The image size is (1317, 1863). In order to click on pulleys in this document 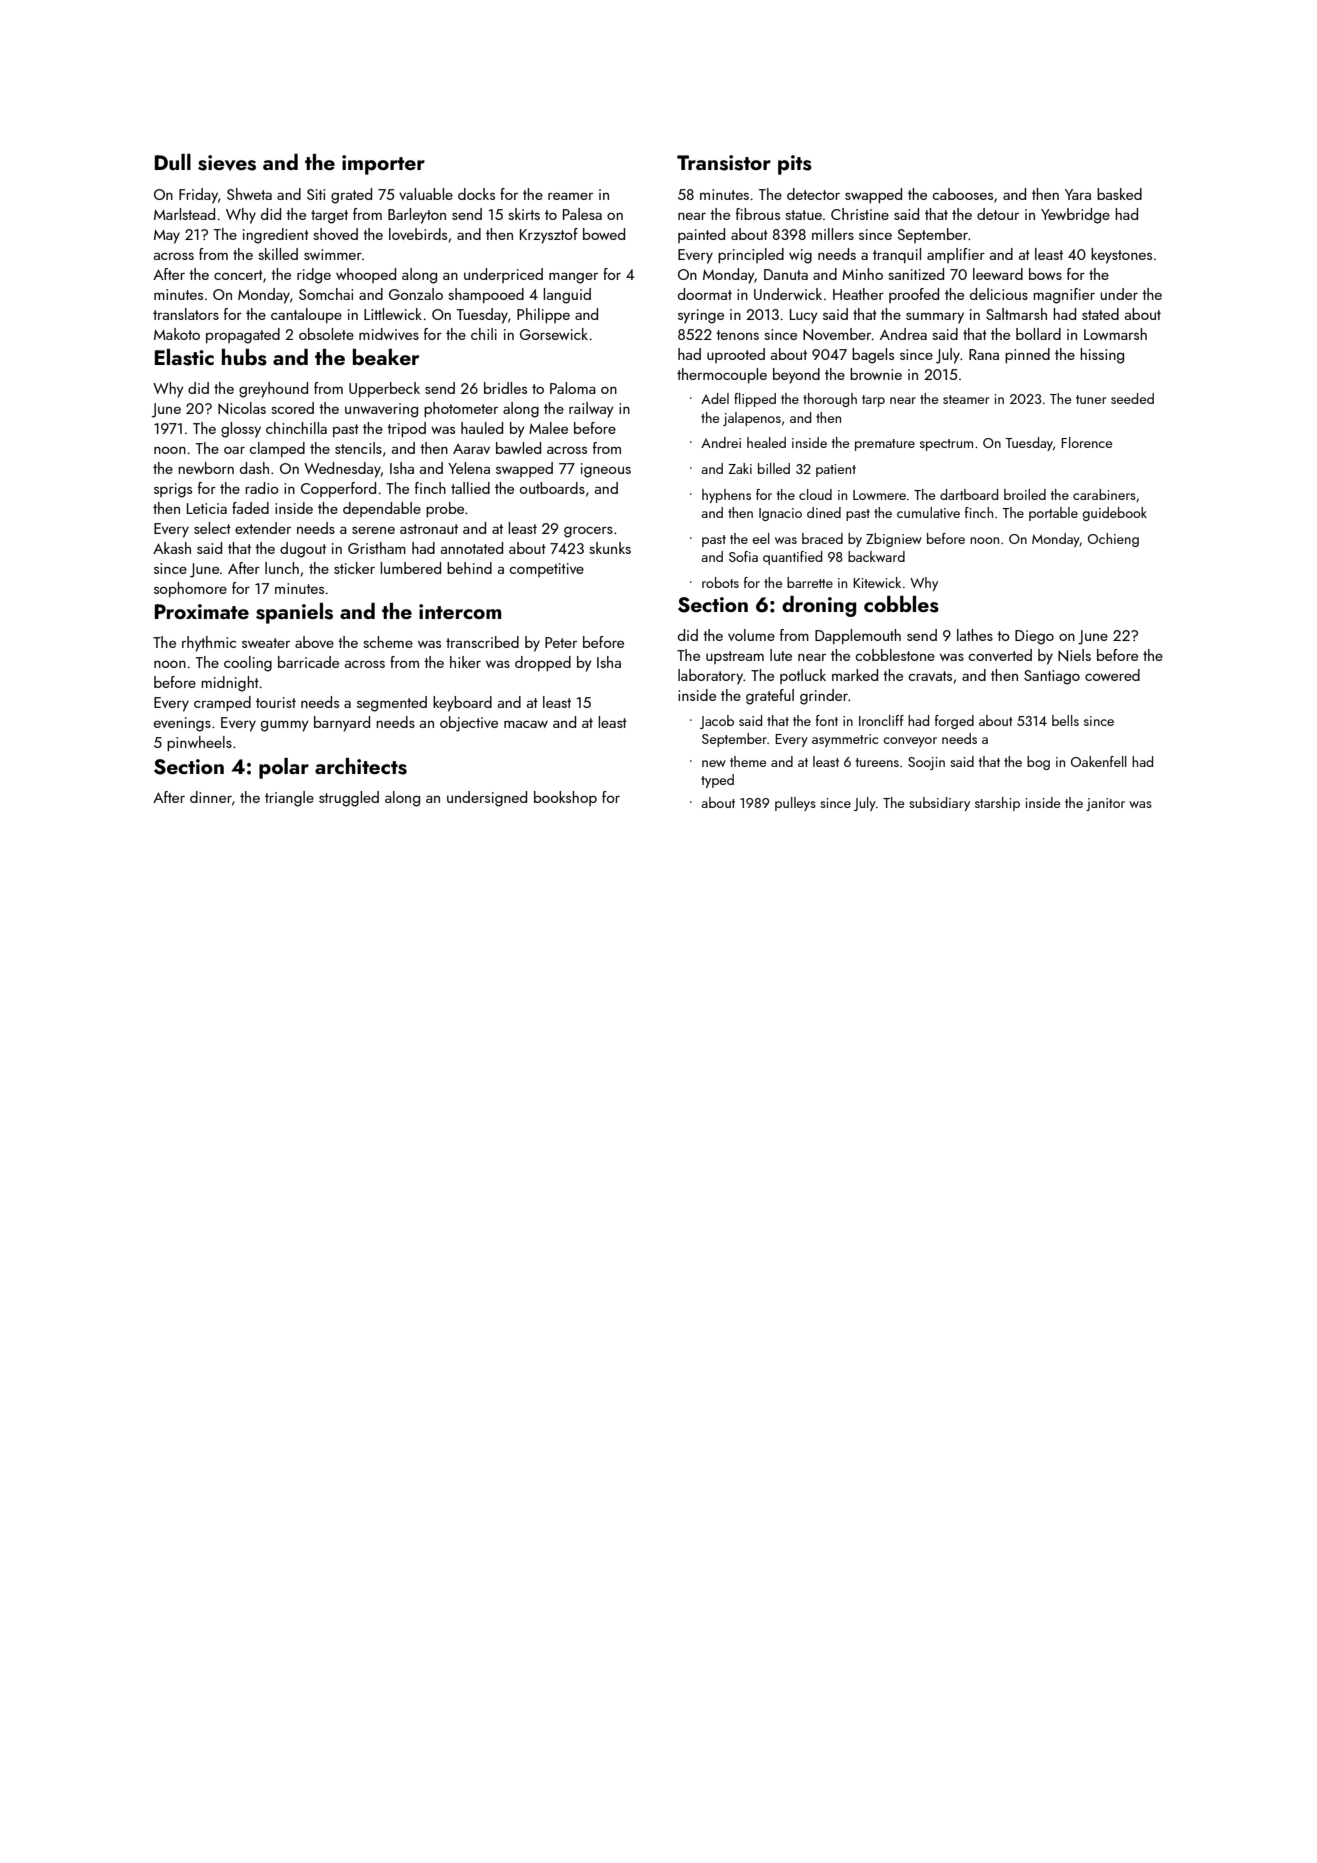, I will do `click(795, 804)`.
